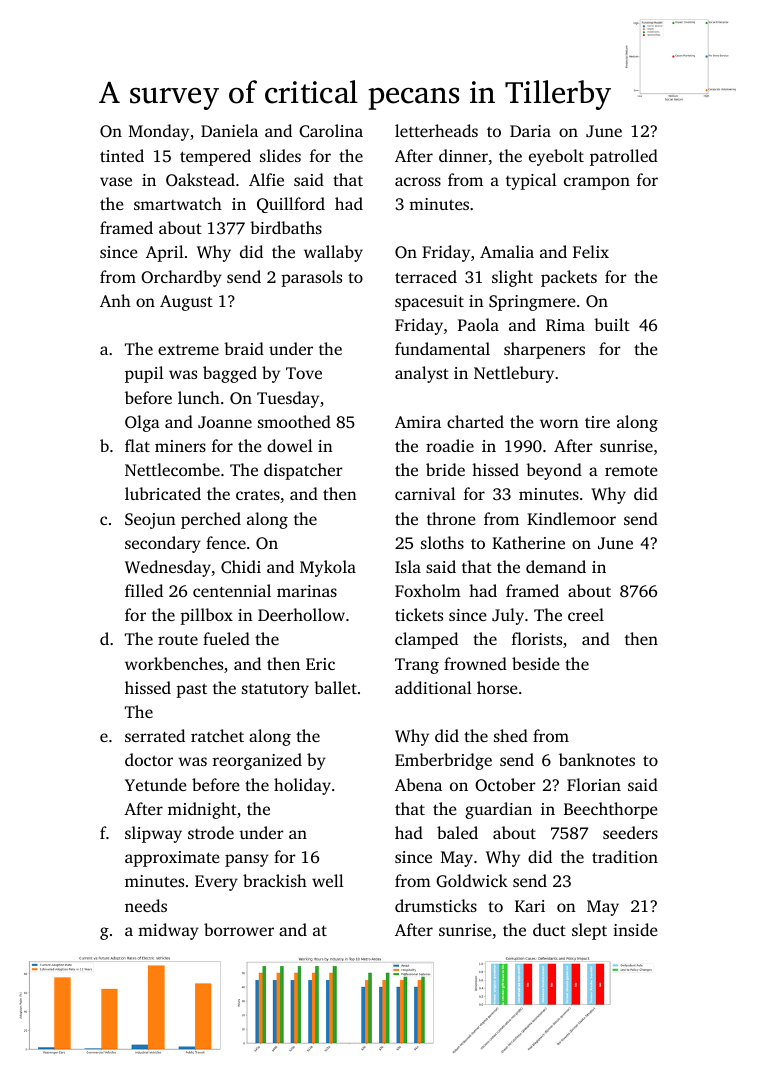 The image size is (758, 1075). I want to click on Every, so click(216, 883).
